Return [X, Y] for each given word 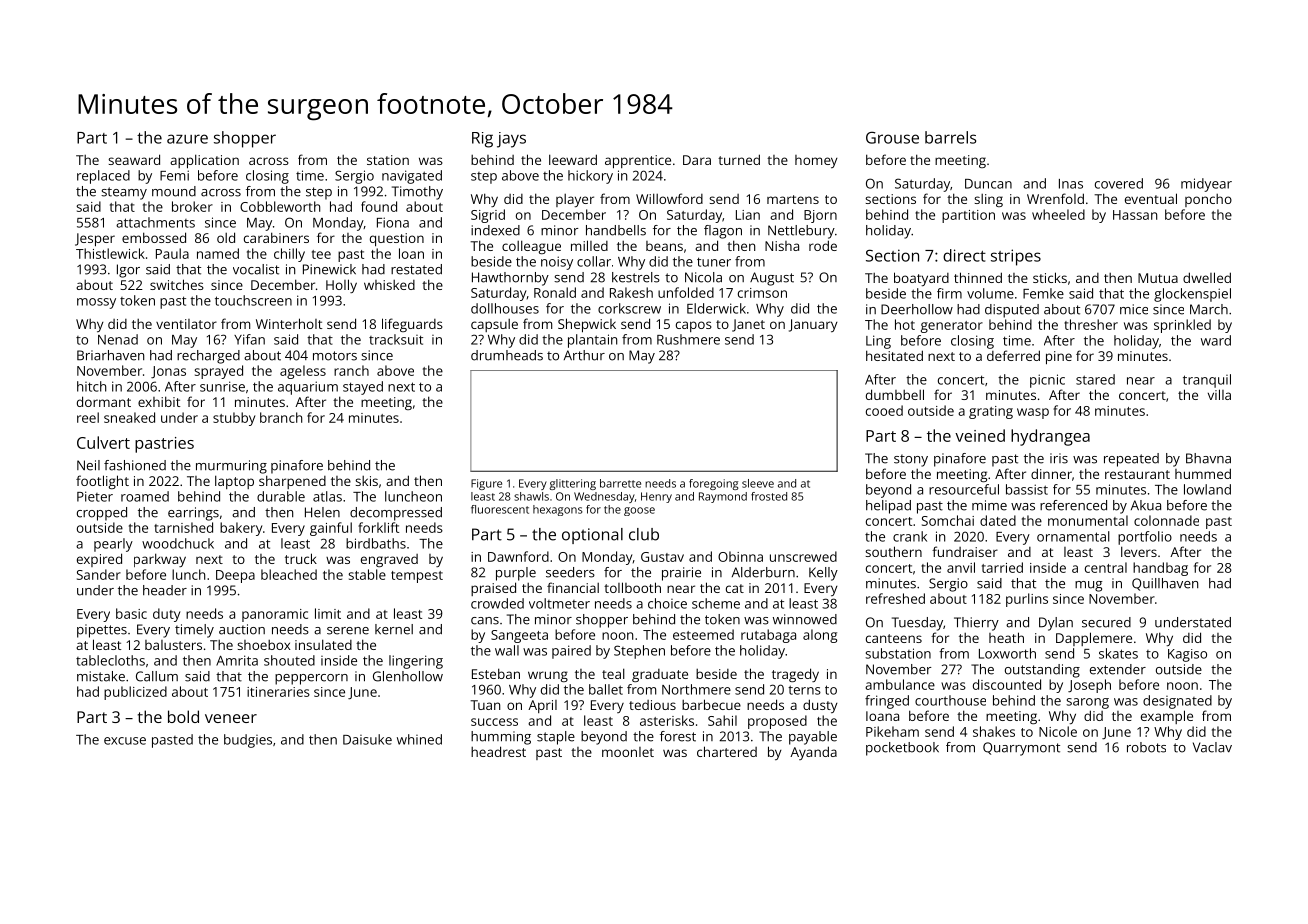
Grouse [892, 138]
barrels [950, 137]
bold [183, 716]
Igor [128, 271]
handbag [1160, 569]
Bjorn [820, 216]
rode [823, 245]
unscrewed [803, 556]
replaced [103, 177]
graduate [660, 675]
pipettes [102, 631]
